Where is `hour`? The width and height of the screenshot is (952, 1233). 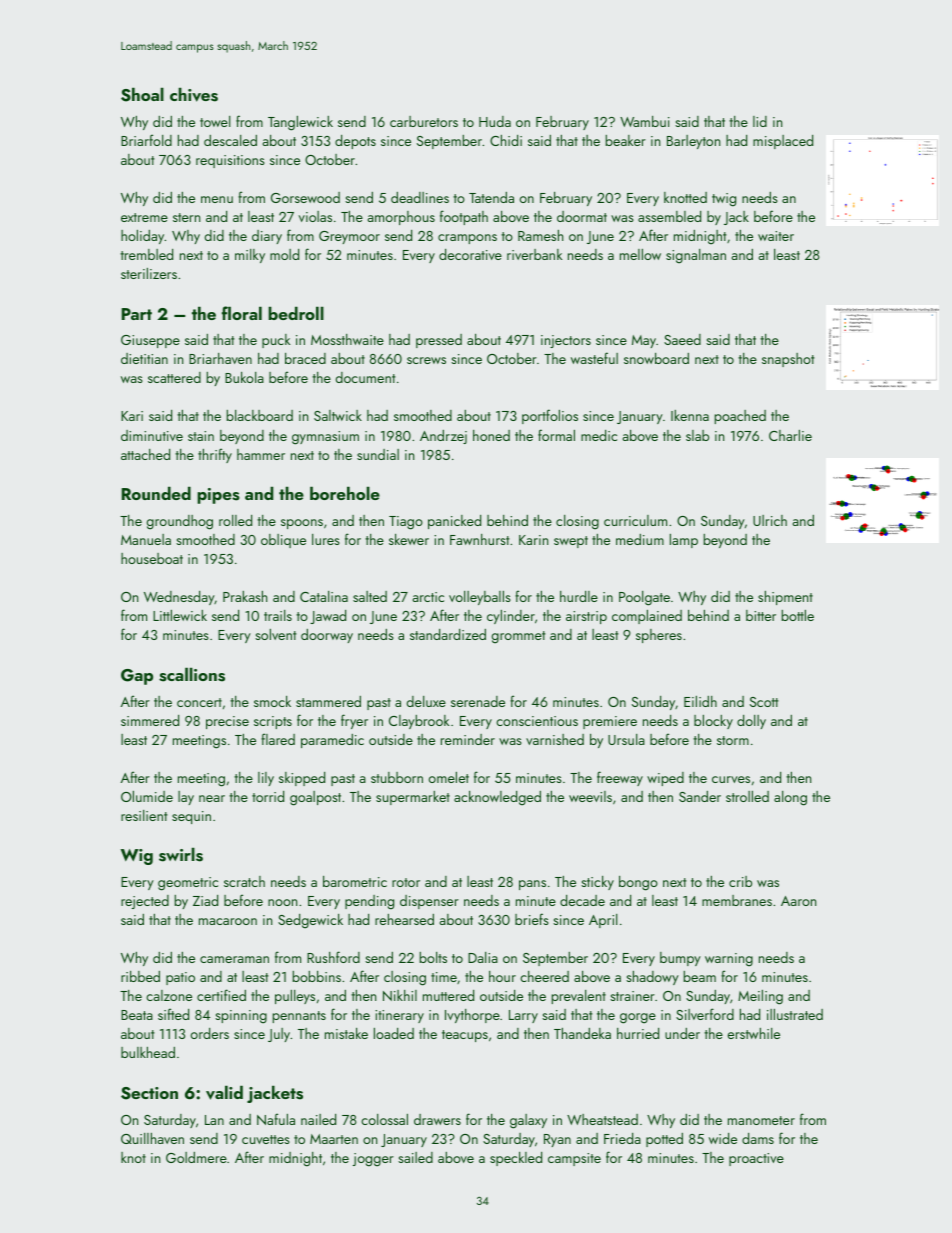
hour is located at coordinates (502, 976).
